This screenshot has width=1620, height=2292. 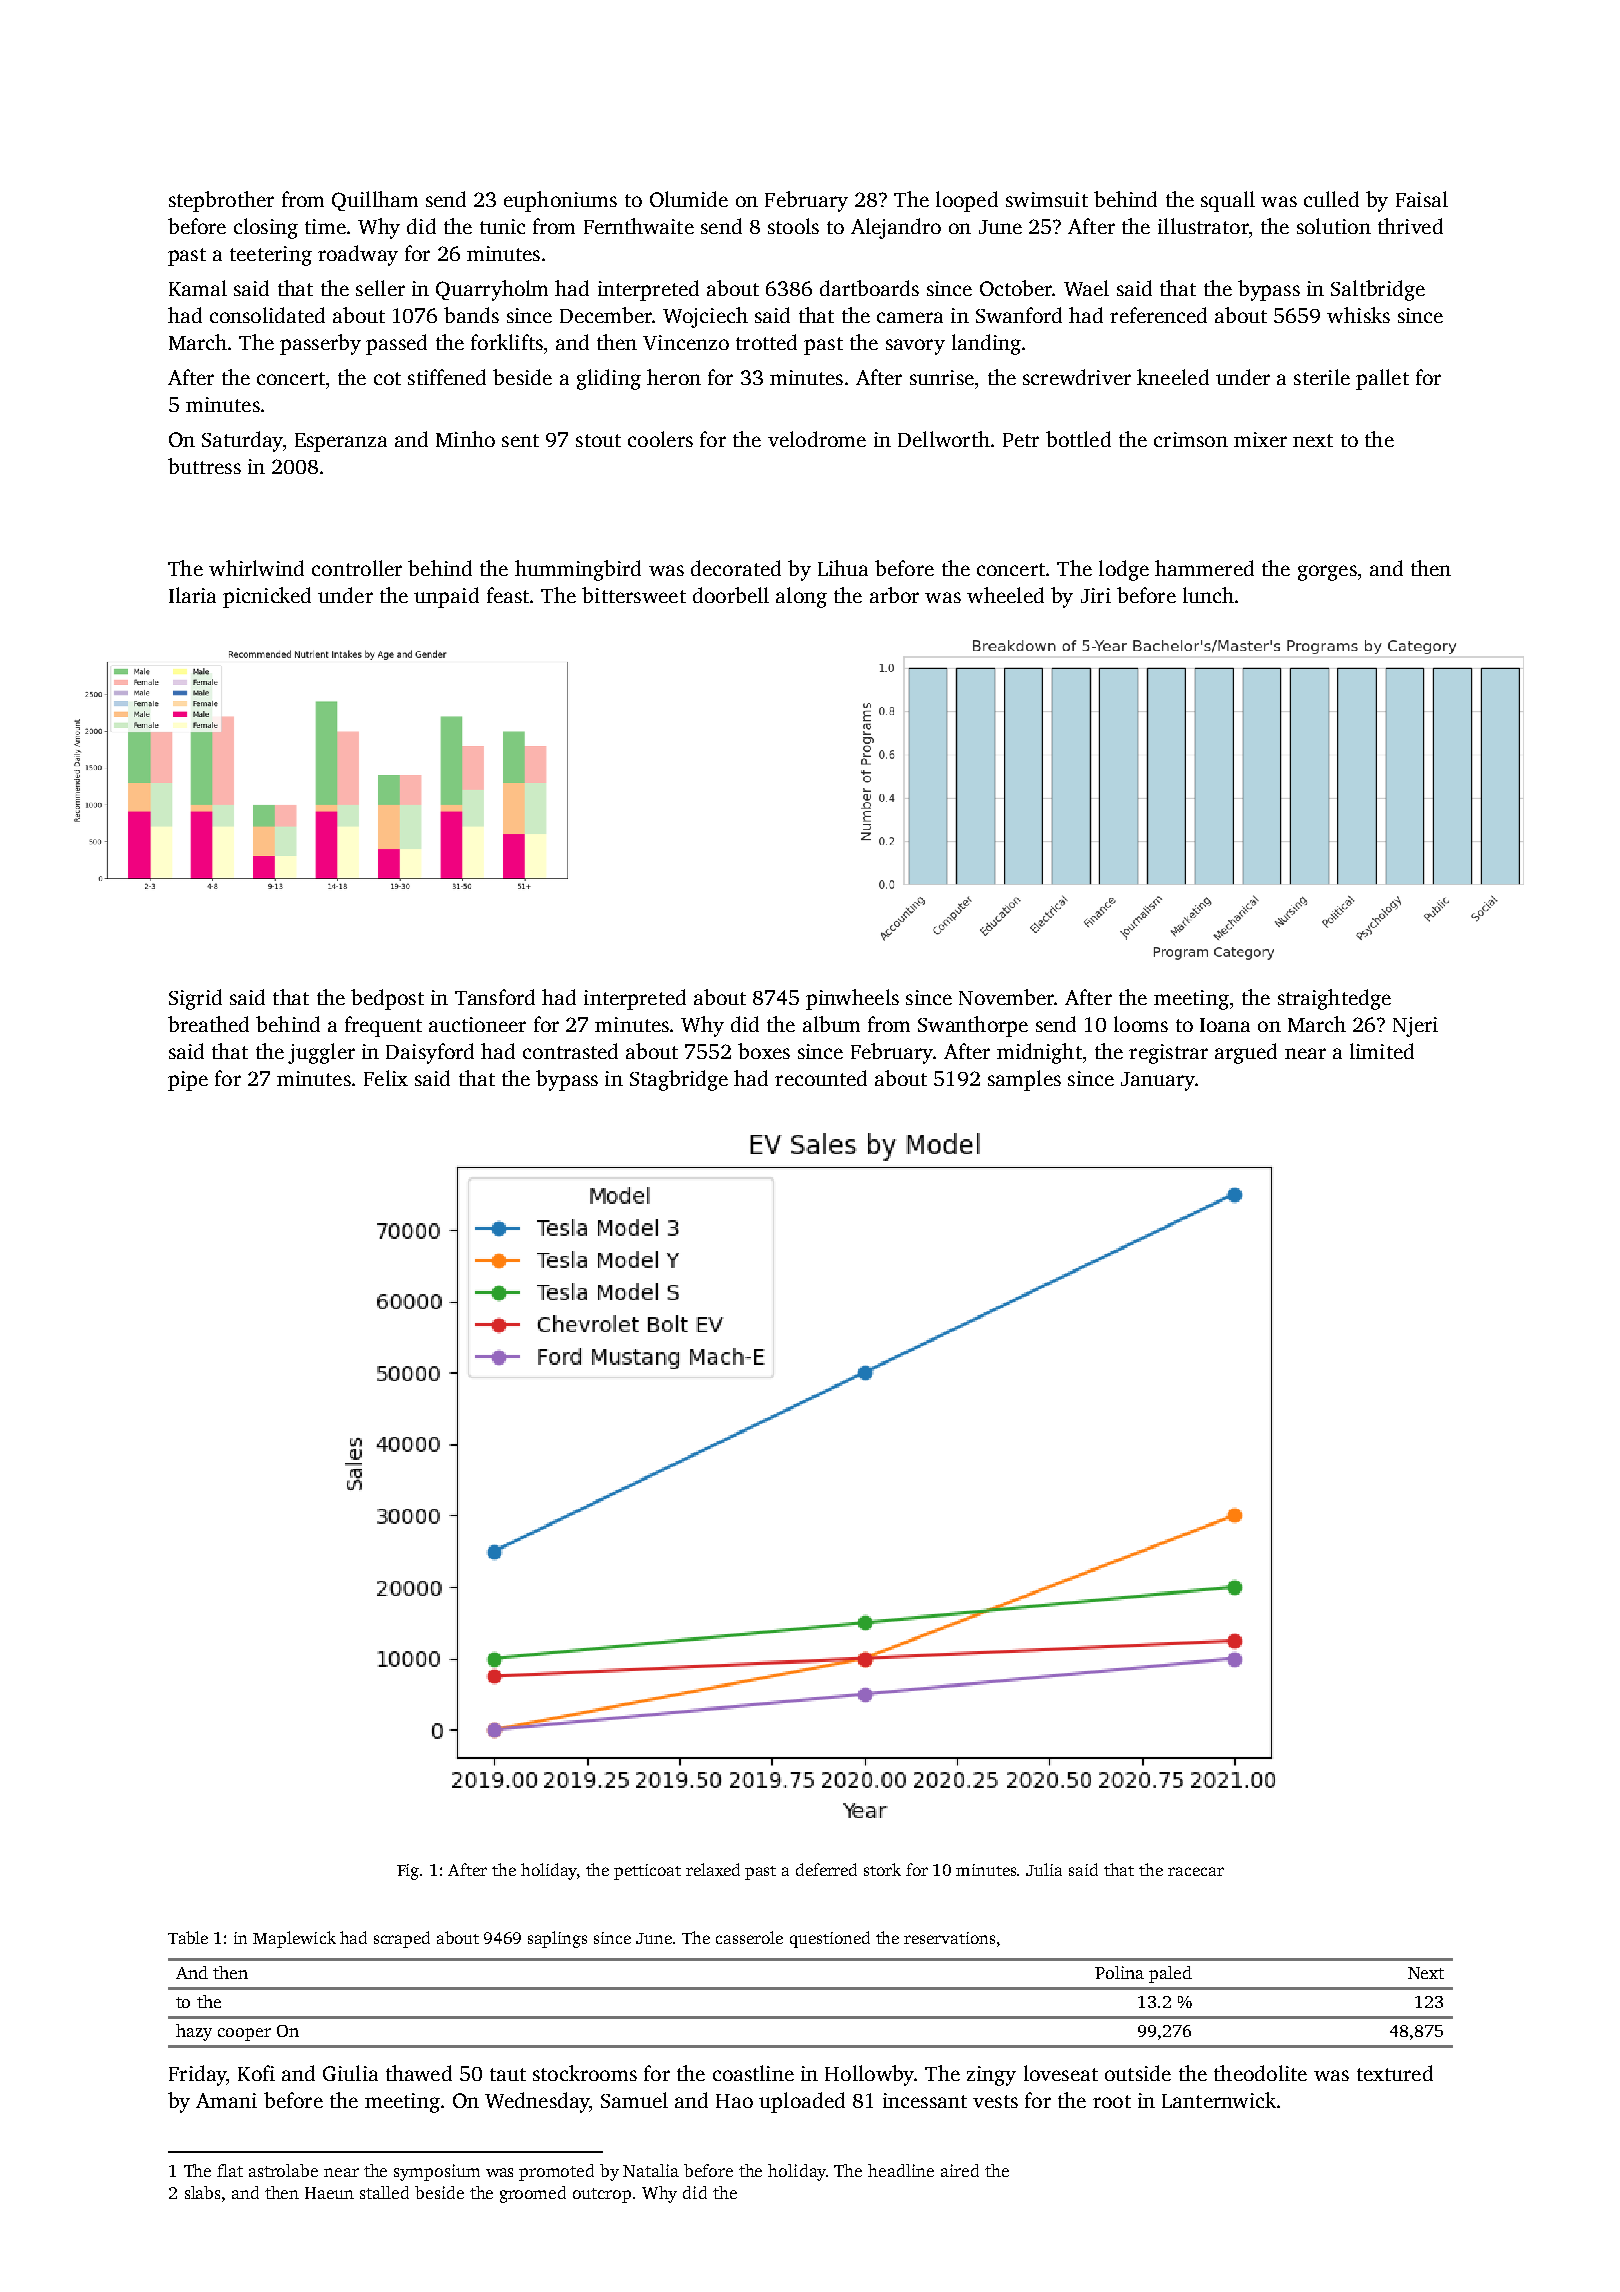 What do you see at coordinates (602, 2195) in the screenshot?
I see `outcrop` at bounding box center [602, 2195].
